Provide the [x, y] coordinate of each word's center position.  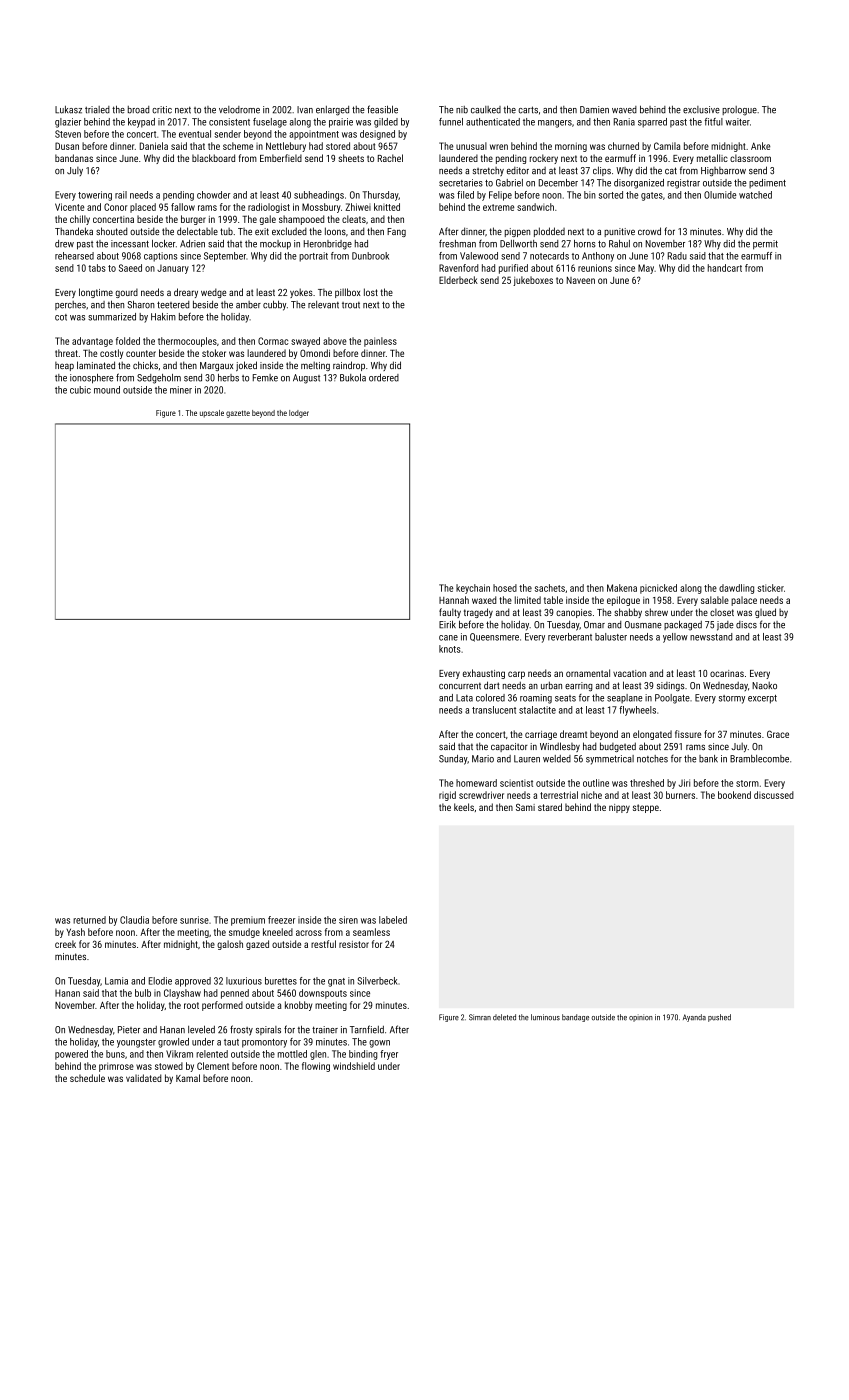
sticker [770, 588]
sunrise [194, 920]
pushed [719, 1018]
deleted [504, 1017]
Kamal [188, 1078]
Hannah [454, 600]
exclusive [701, 110]
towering [95, 196]
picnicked [658, 589]
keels [464, 807]
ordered [384, 378]
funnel [451, 122]
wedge [213, 293]
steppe [646, 808]
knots [450, 649]
